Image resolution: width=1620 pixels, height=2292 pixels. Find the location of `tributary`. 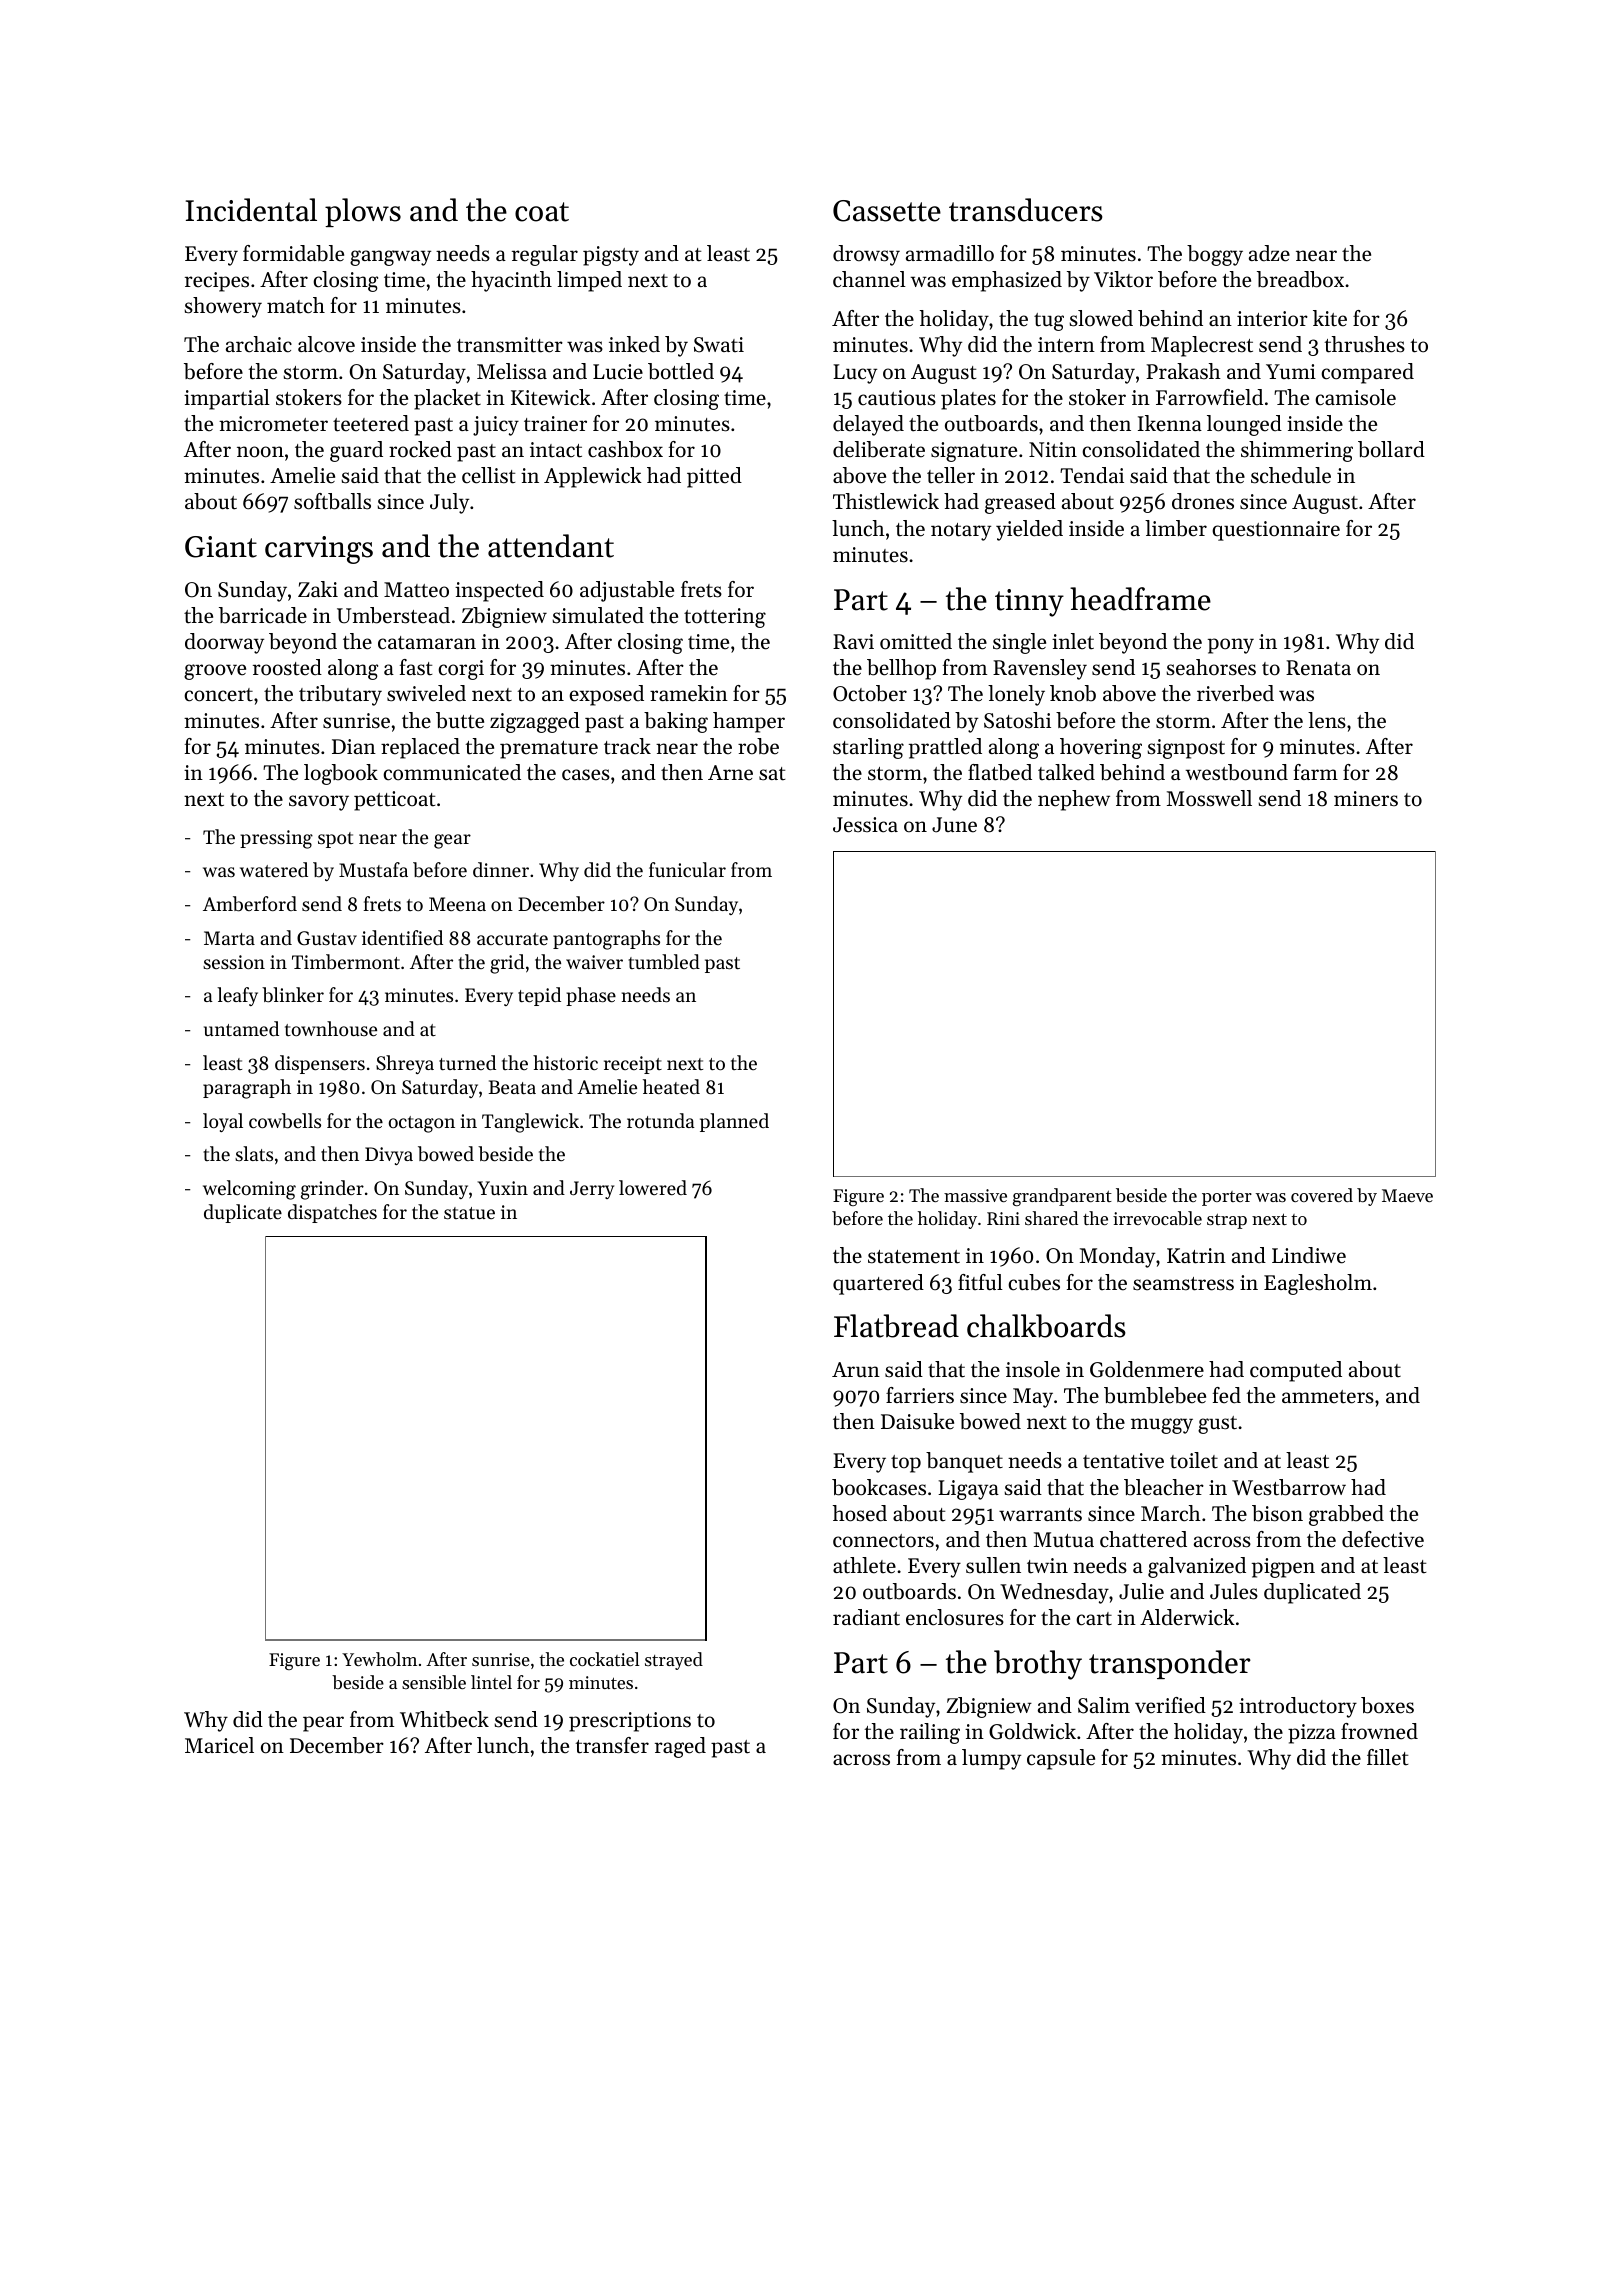

tributary is located at coordinates (340, 695).
